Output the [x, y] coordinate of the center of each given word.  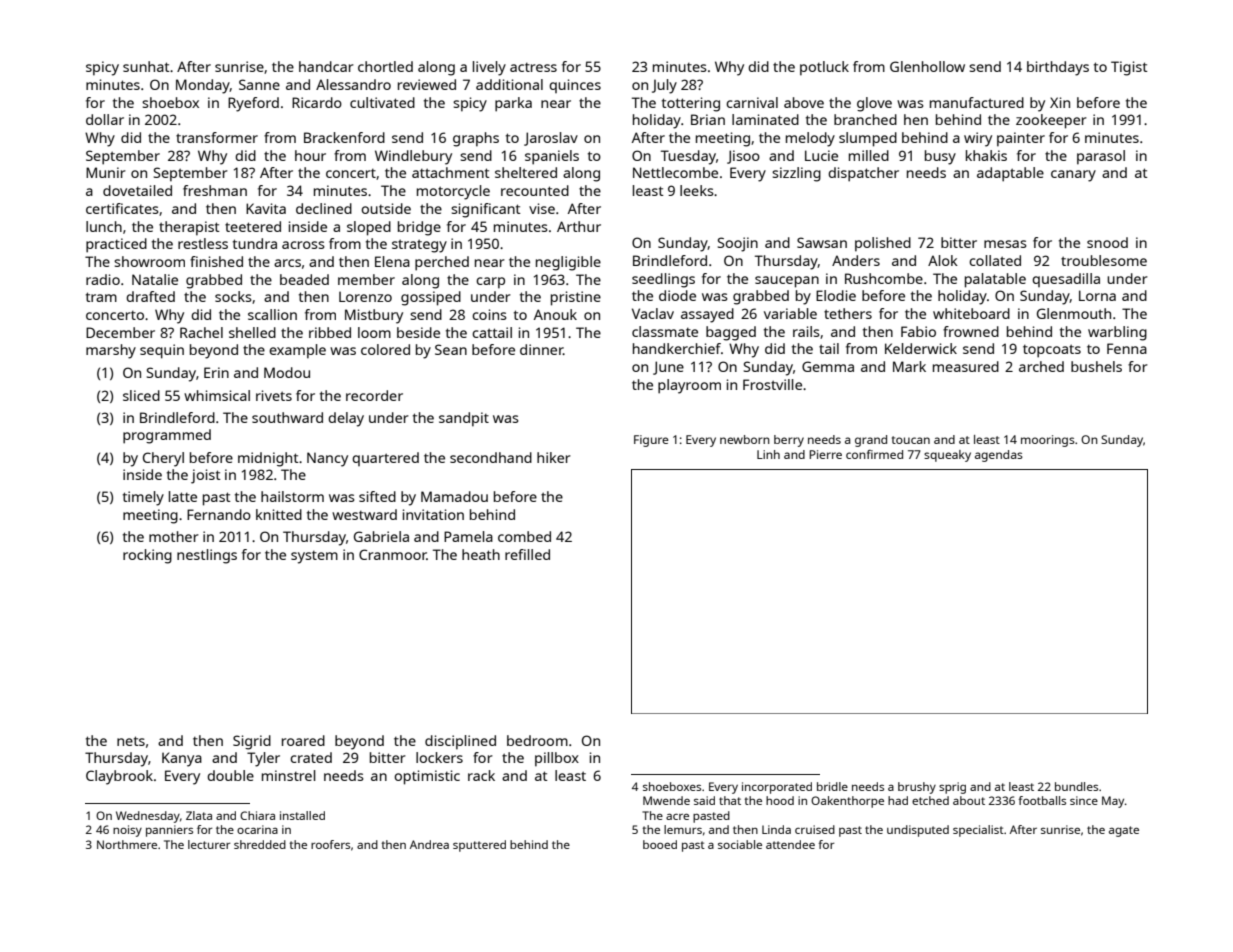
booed [660, 844]
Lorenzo [365, 296]
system [314, 557]
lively [489, 68]
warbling [1117, 333]
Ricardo [317, 102]
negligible [568, 263]
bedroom [537, 740]
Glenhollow [927, 66]
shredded [260, 844]
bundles [1076, 786]
